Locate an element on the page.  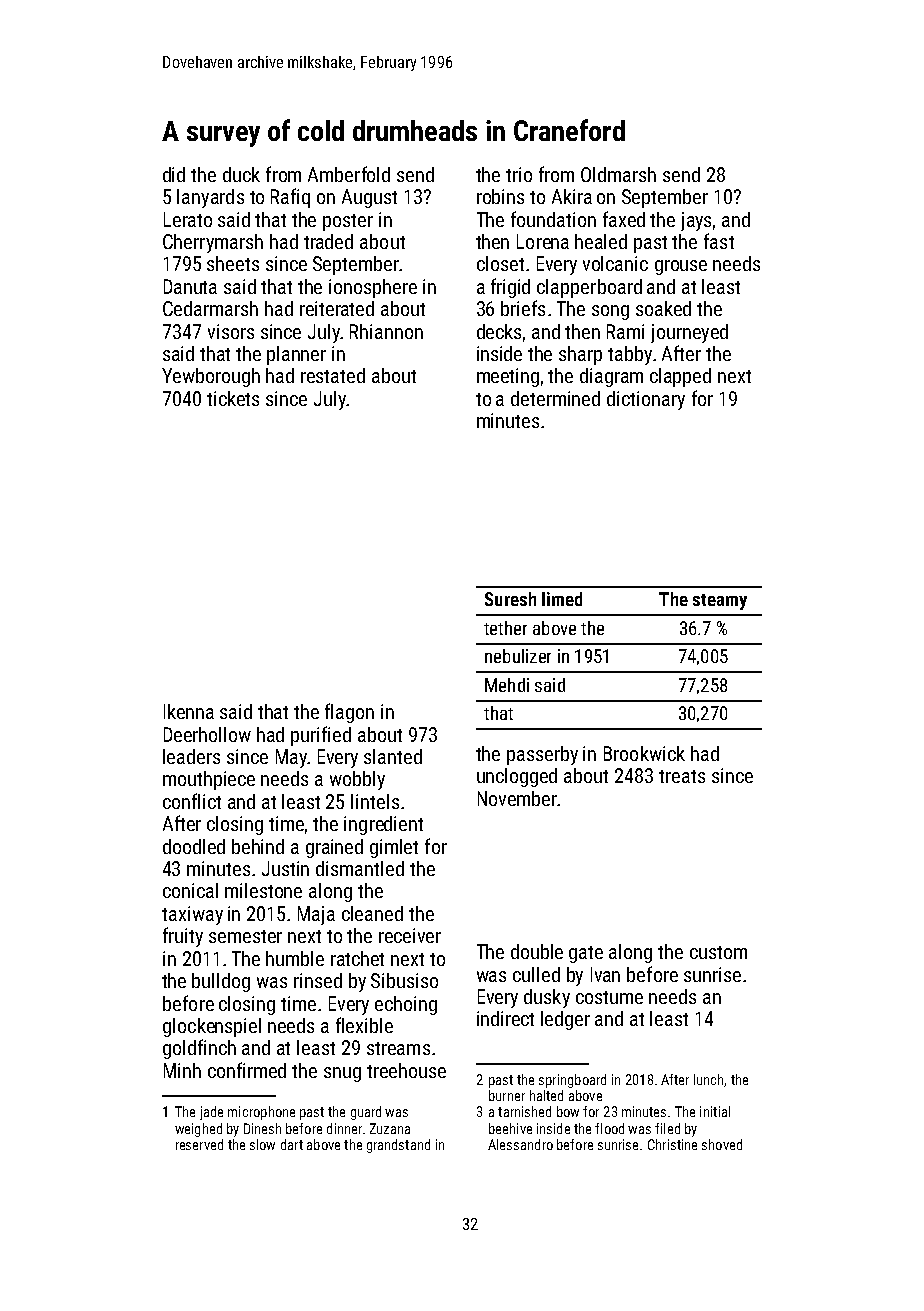
flagon is located at coordinates (349, 713).
